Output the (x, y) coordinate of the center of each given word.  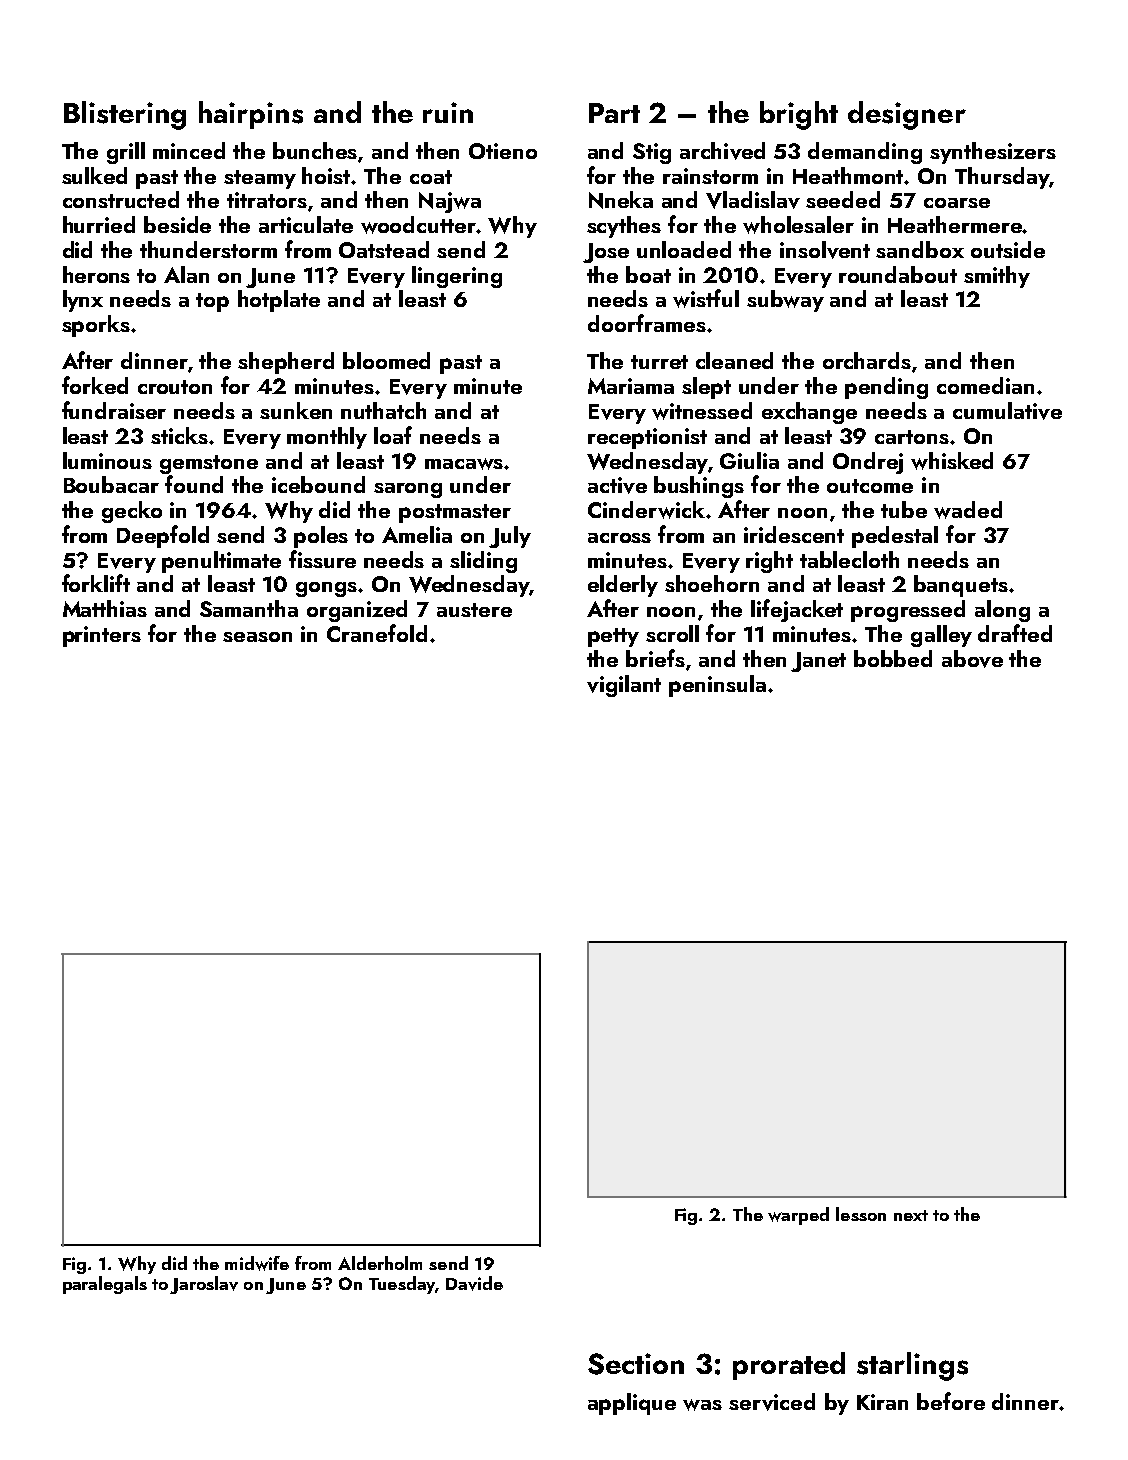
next (911, 1215)
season (257, 637)
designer (907, 115)
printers (102, 636)
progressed (908, 611)
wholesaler (798, 225)
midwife (257, 1263)
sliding (483, 562)
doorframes (647, 323)
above (972, 659)
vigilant (624, 686)
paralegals (105, 1285)
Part (614, 113)
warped (798, 1216)
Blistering (125, 115)
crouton (175, 387)
